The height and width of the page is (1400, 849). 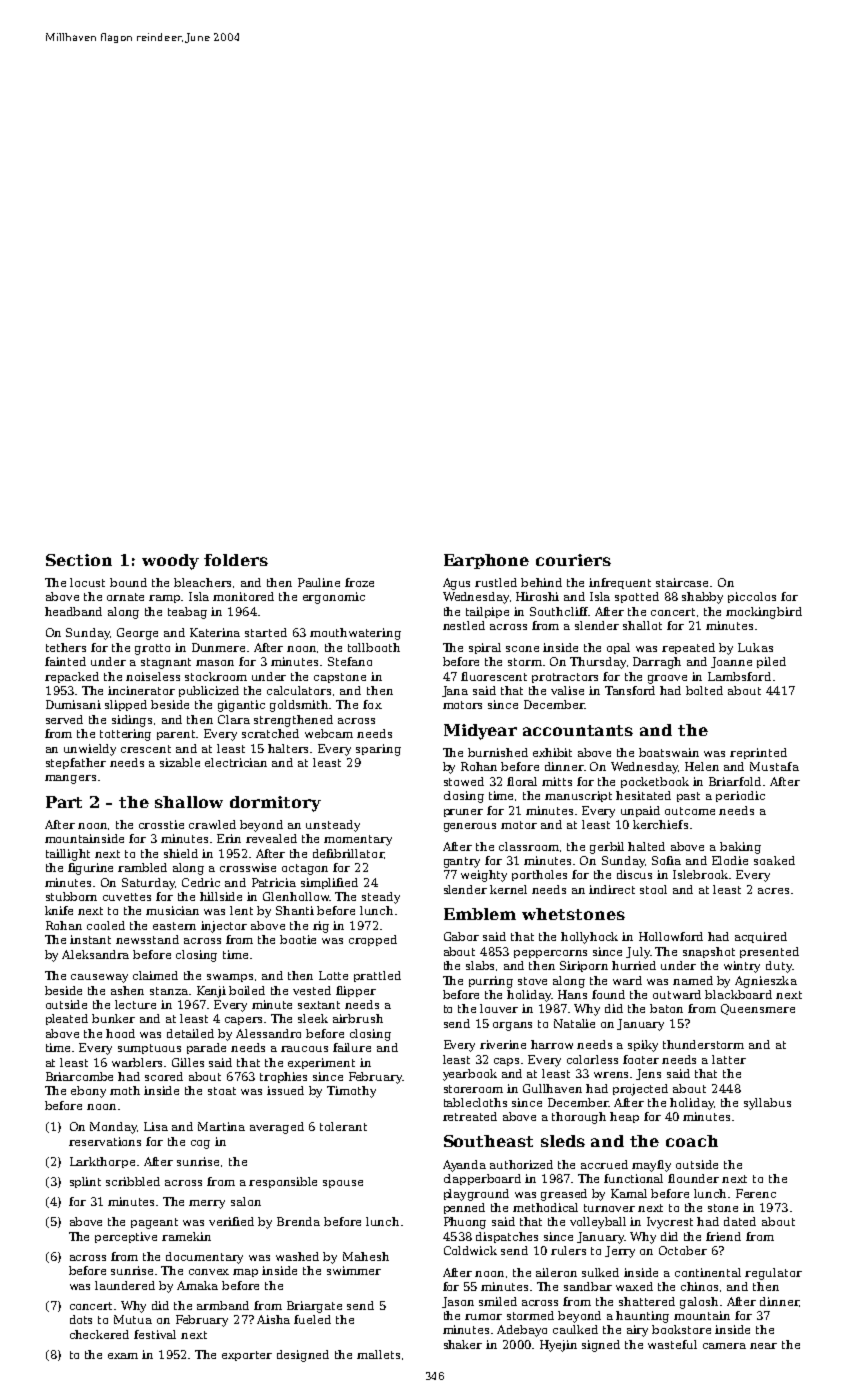 I want to click on wintry, so click(x=742, y=967).
